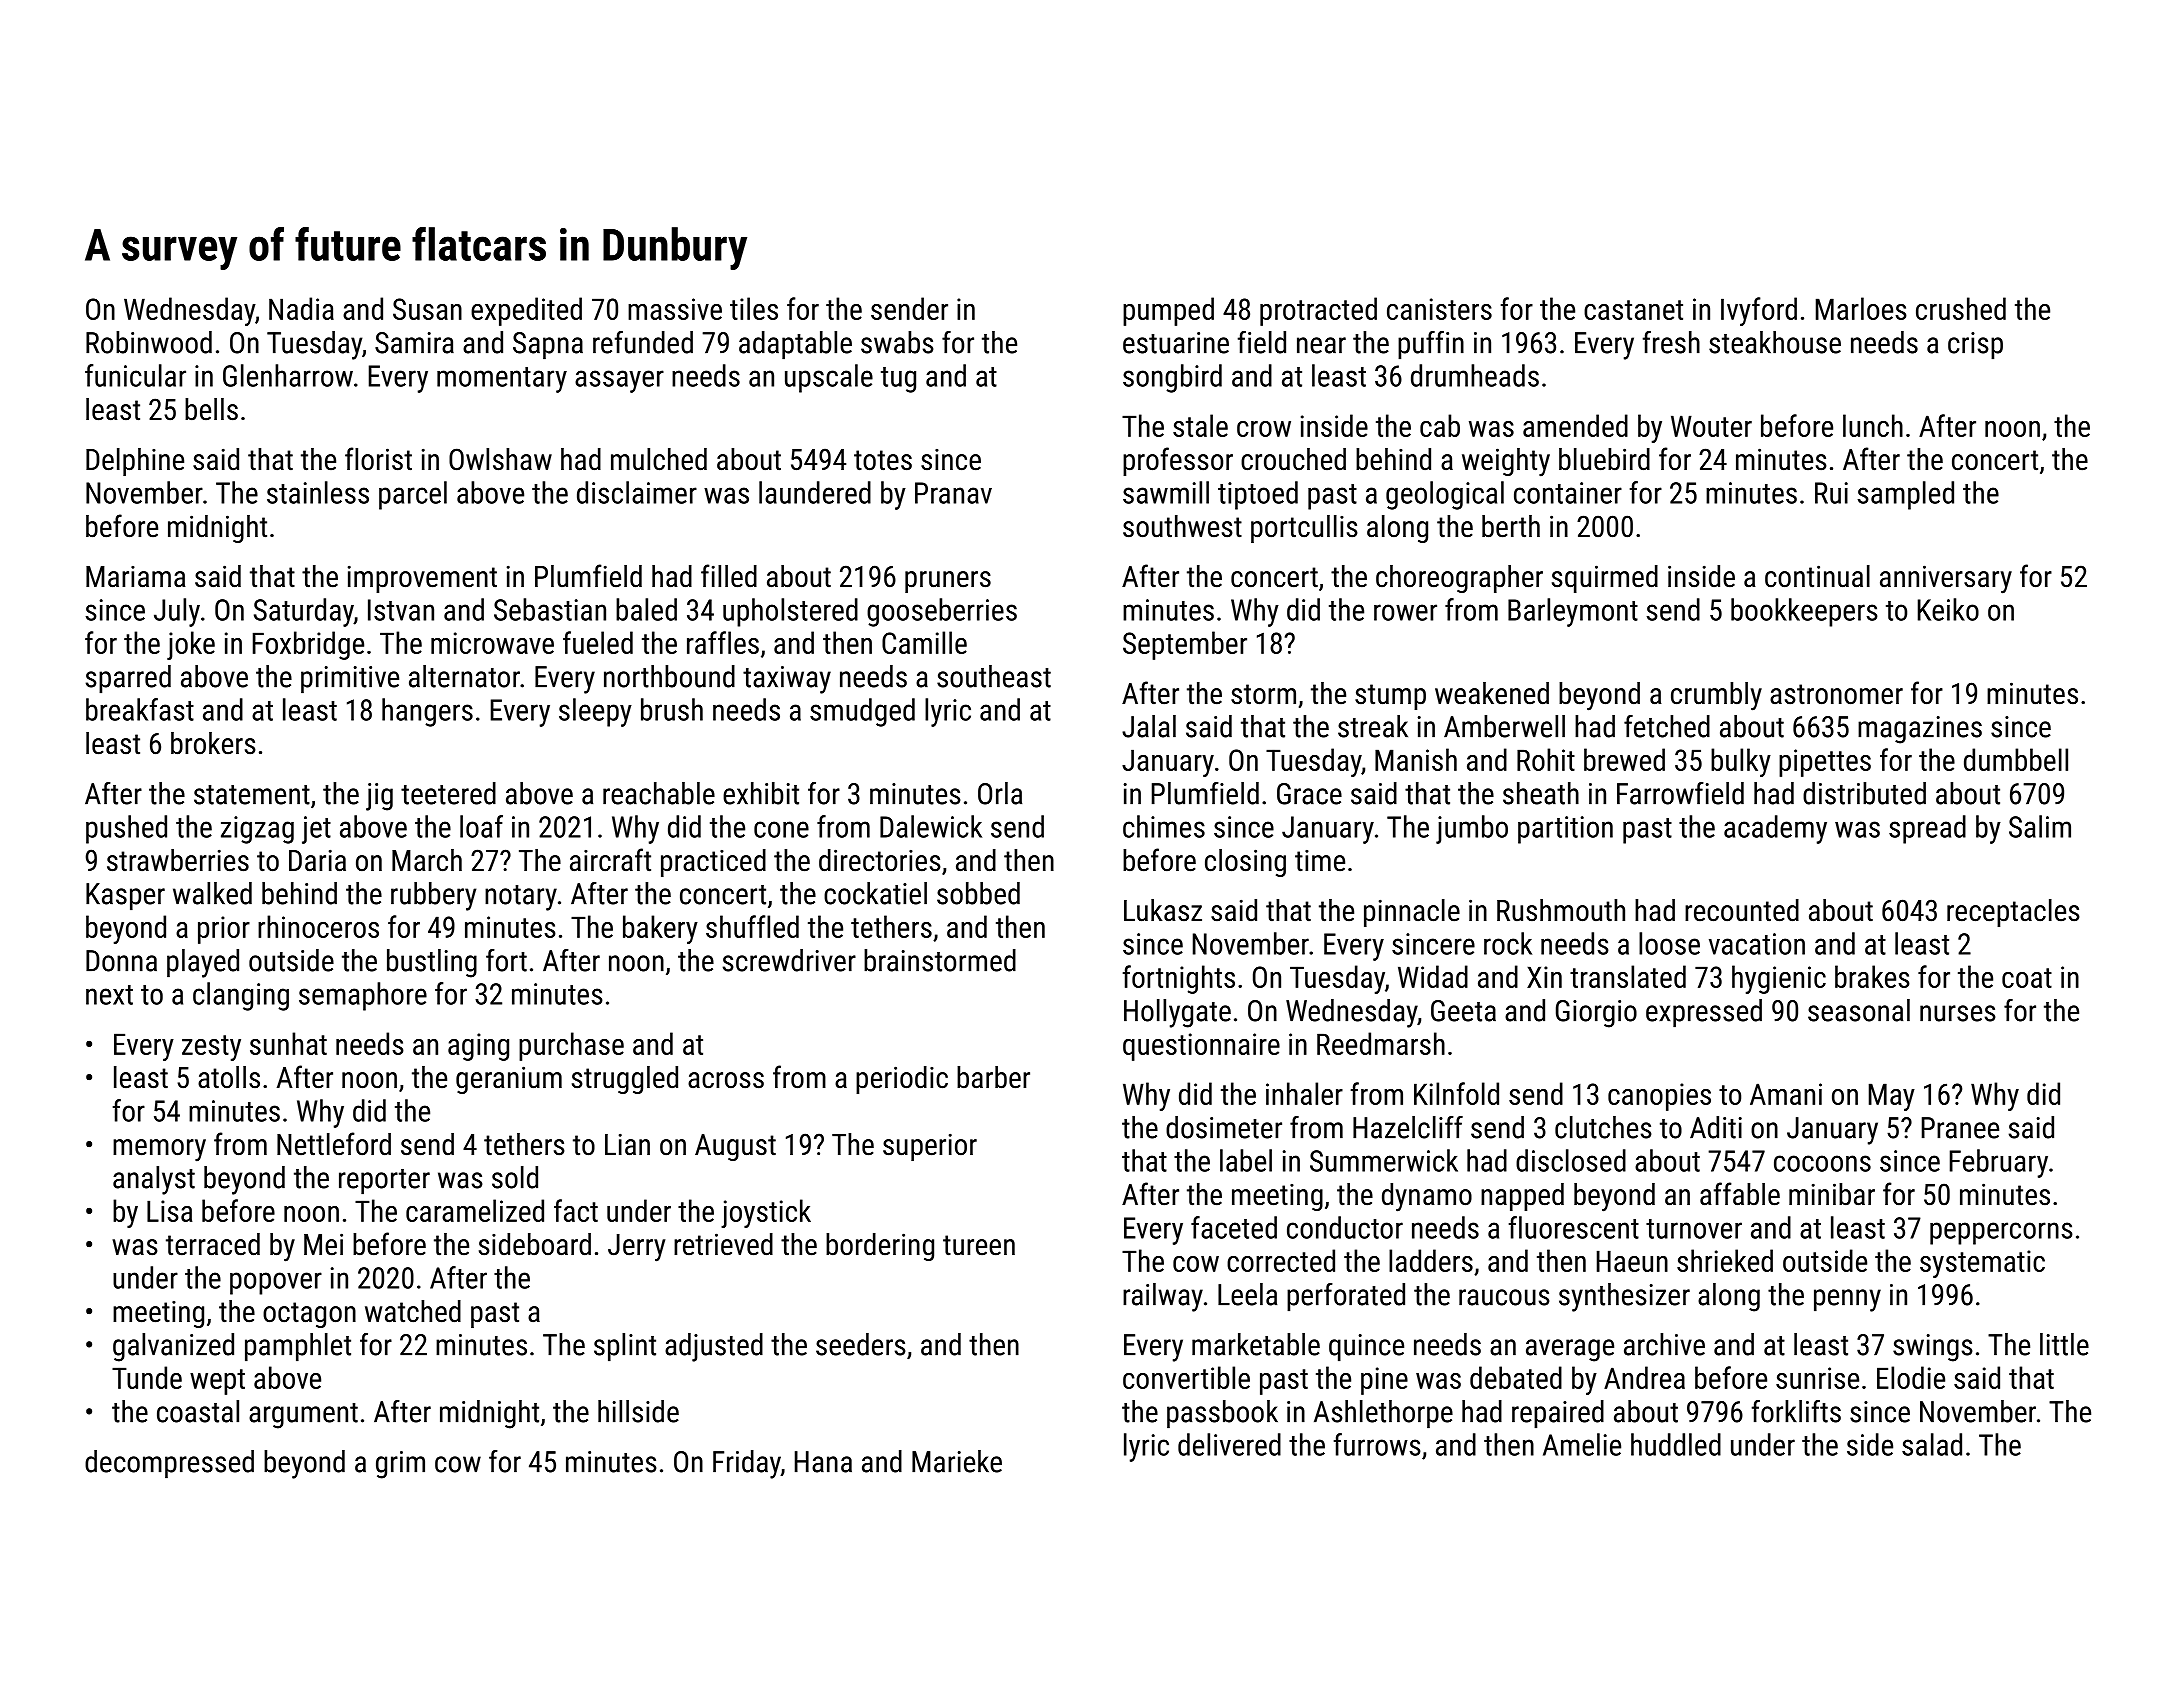  Describe the element at coordinates (140, 709) in the screenshot. I see `breakfast` at that location.
